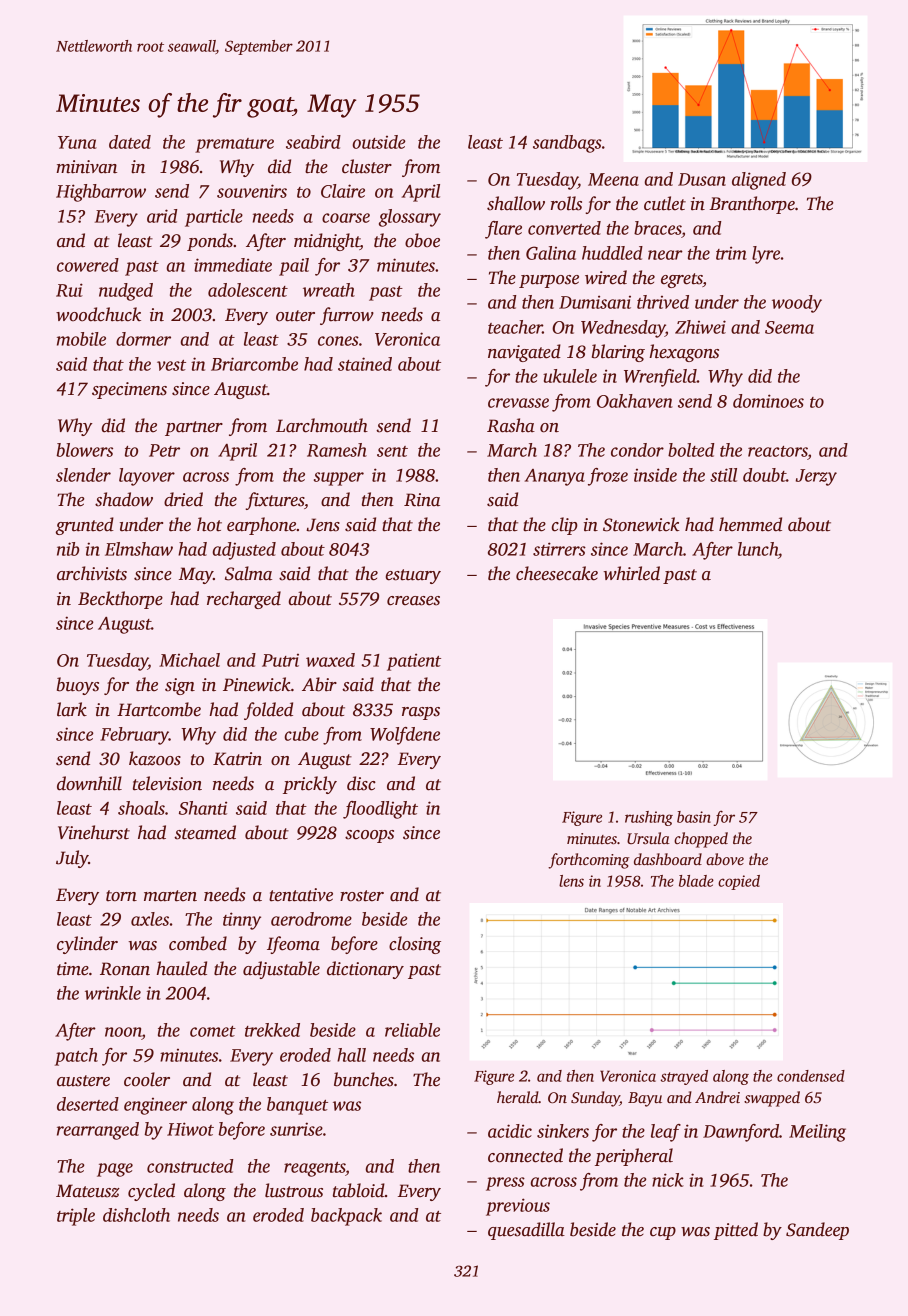 The width and height of the screenshot is (908, 1316). Describe the element at coordinates (203, 808) in the screenshot. I see `Shanti` at that location.
